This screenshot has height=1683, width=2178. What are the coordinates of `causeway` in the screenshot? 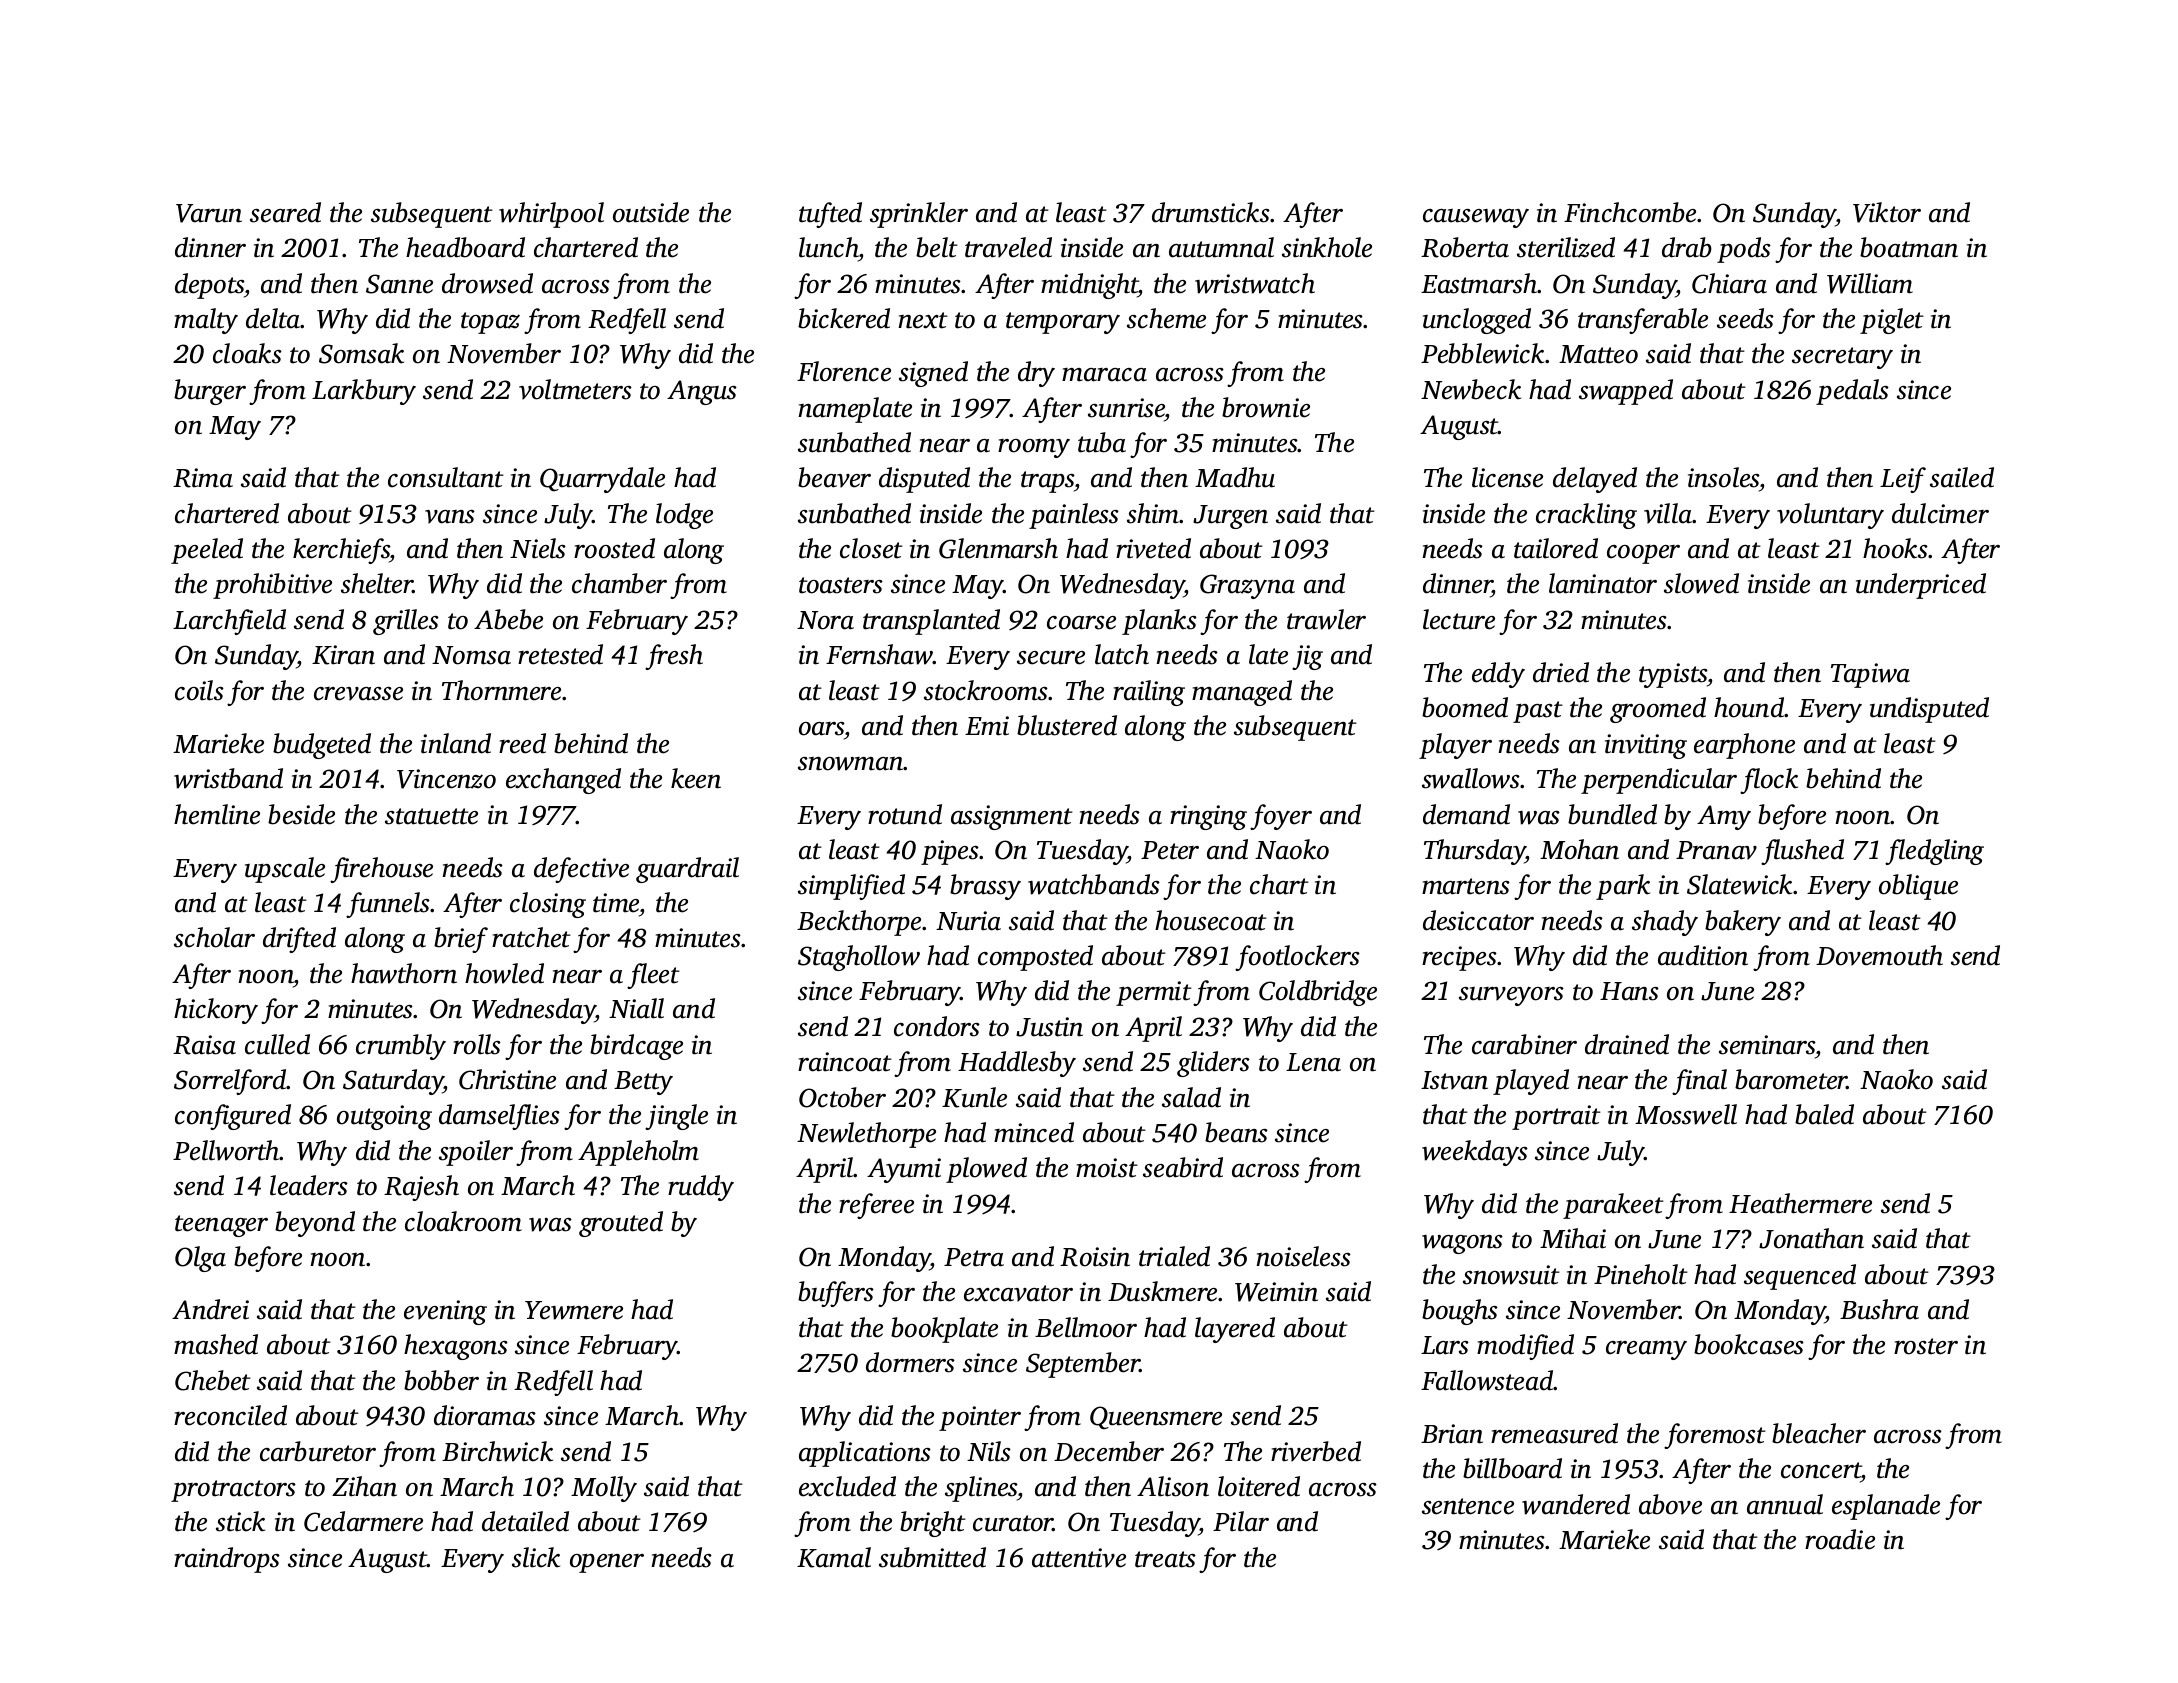 It's located at (1476, 218).
